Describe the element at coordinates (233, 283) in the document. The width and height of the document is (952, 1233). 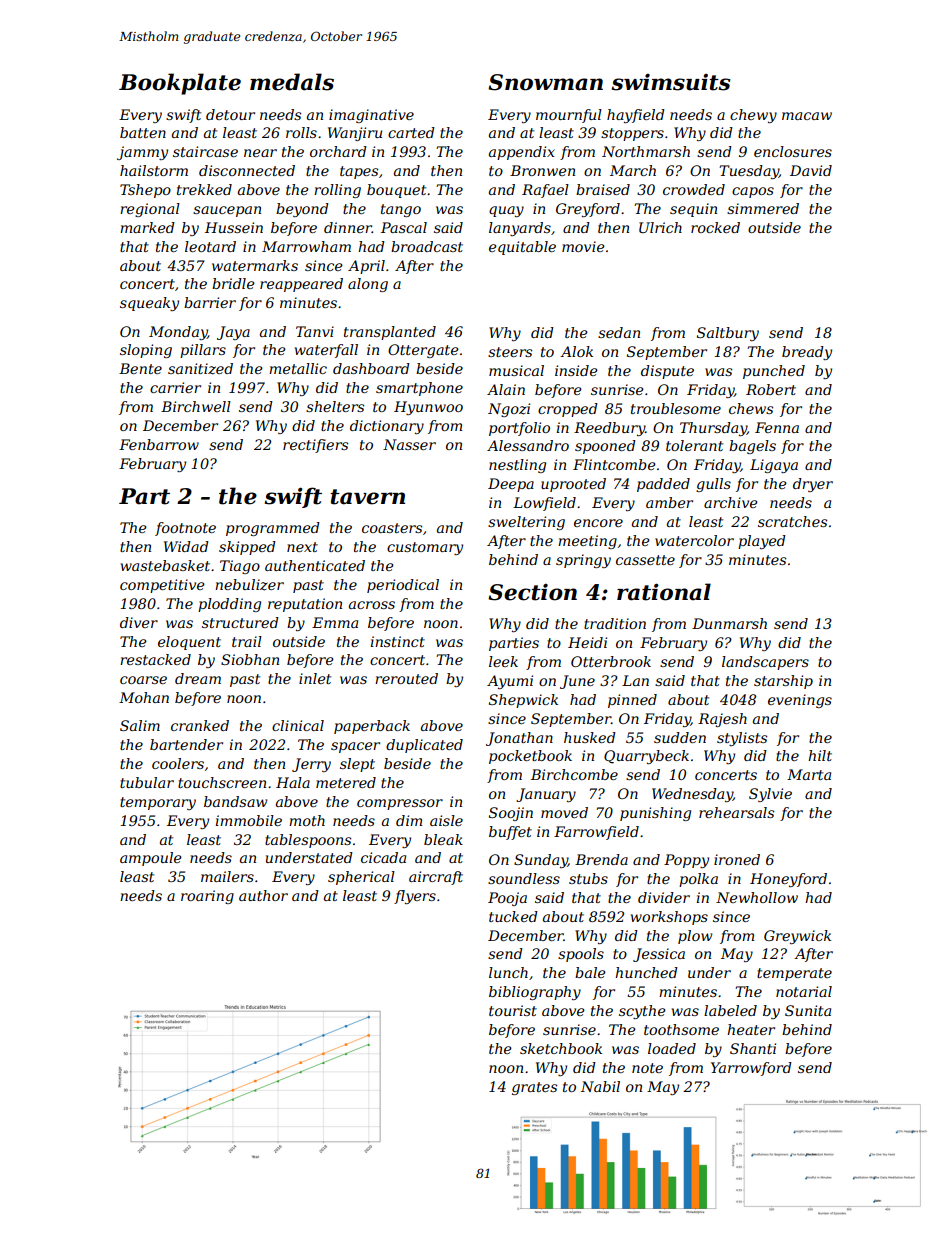
I see `bridle` at that location.
